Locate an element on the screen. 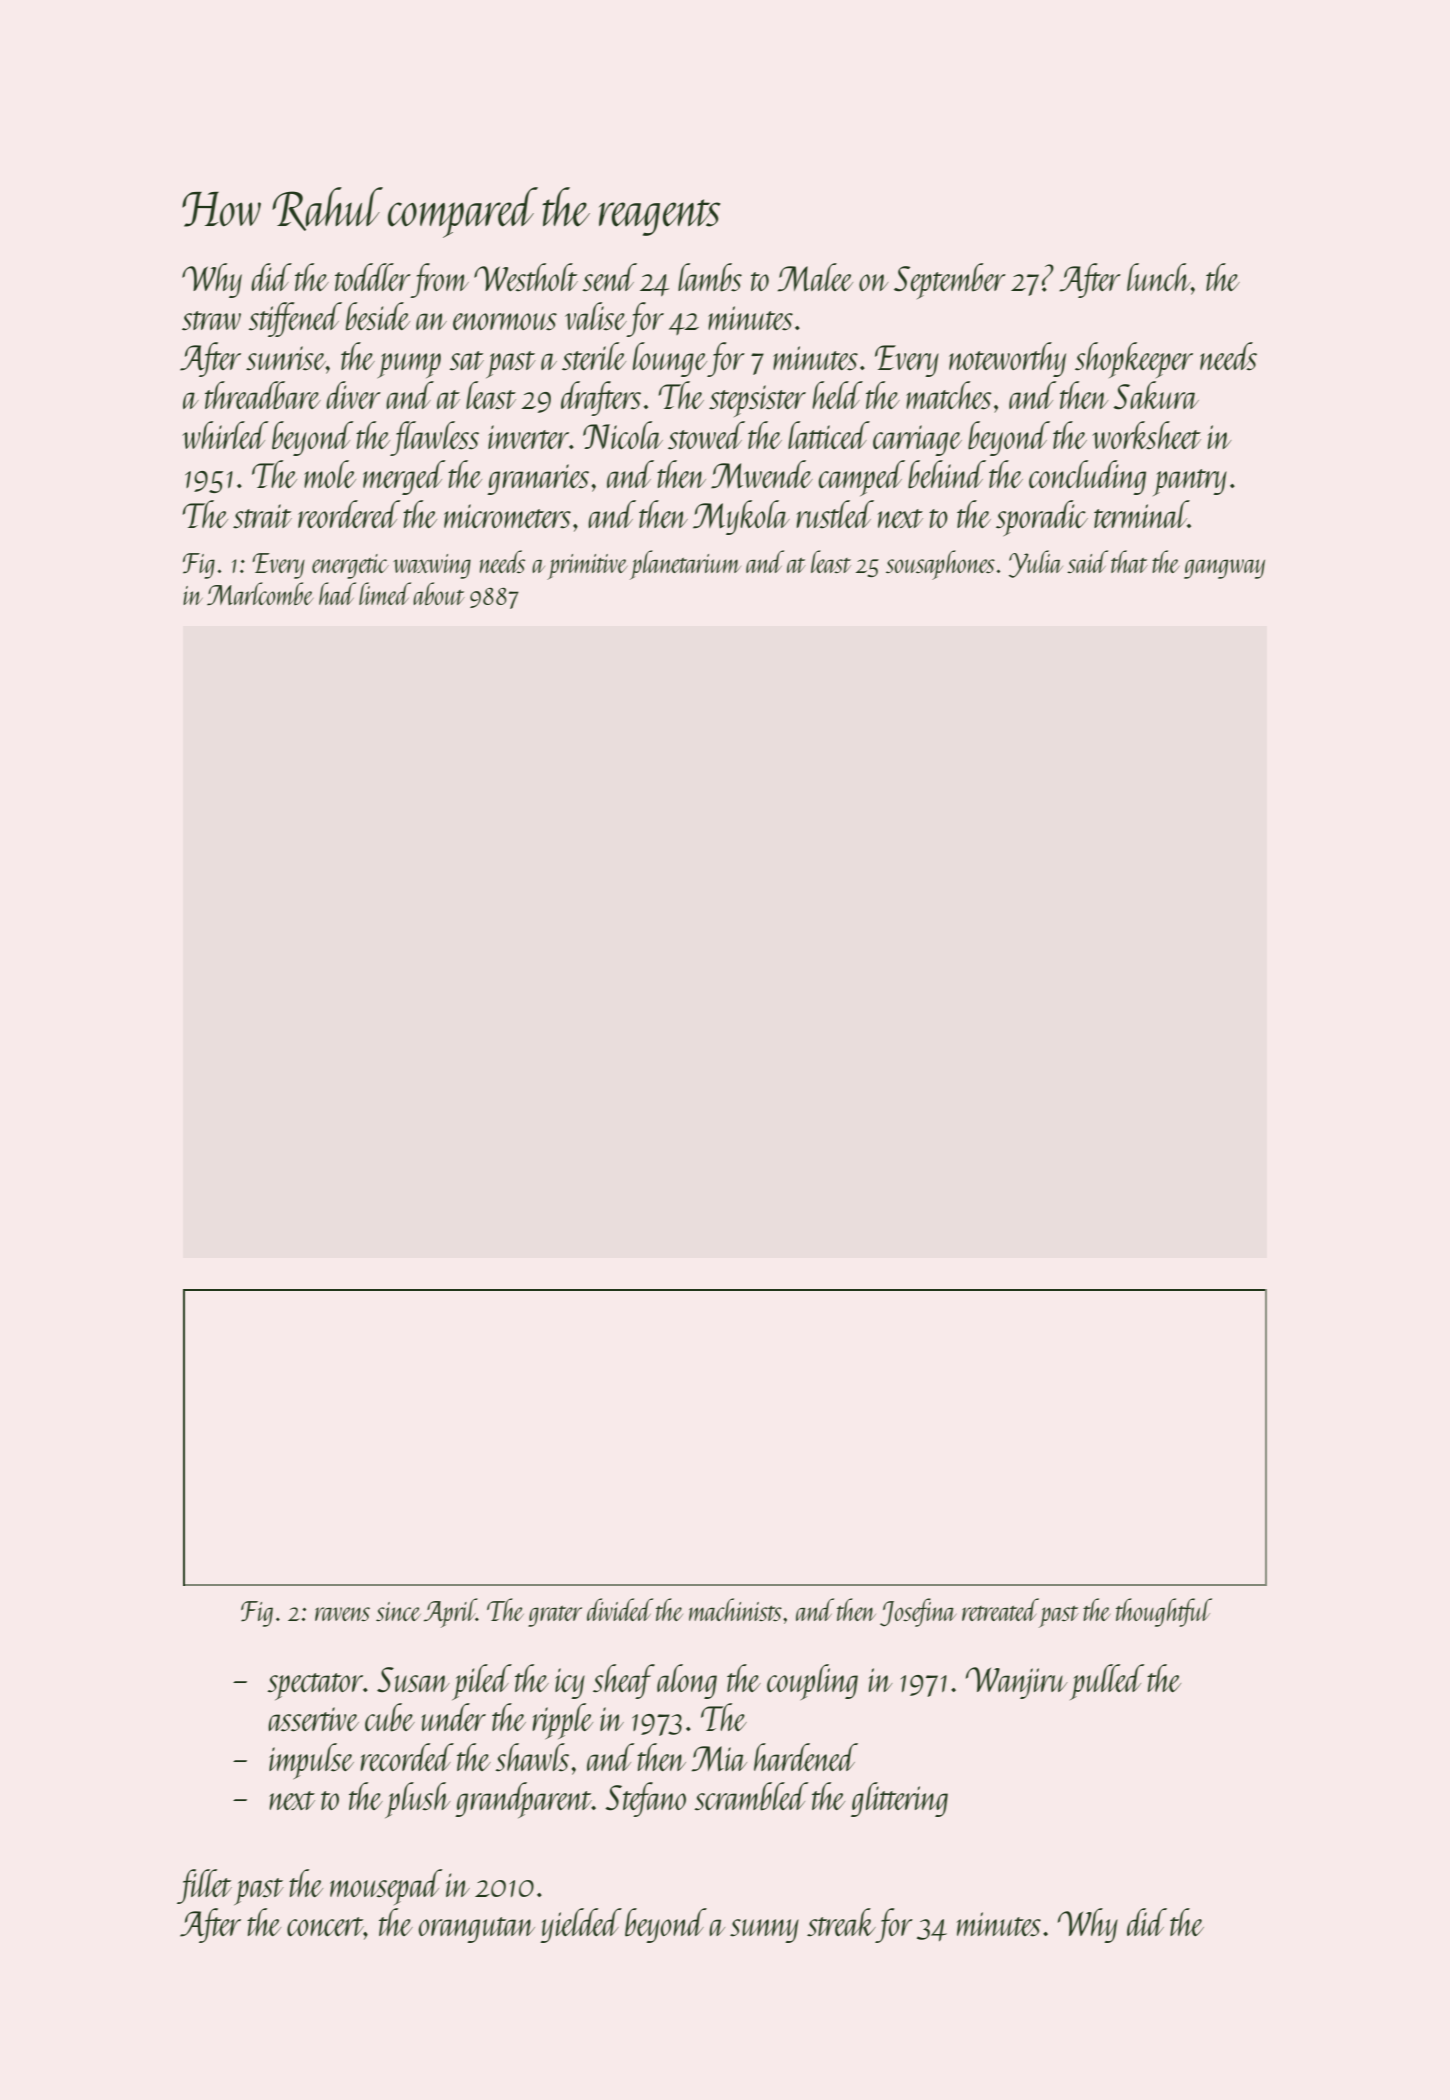  about is located at coordinates (439, 593).
